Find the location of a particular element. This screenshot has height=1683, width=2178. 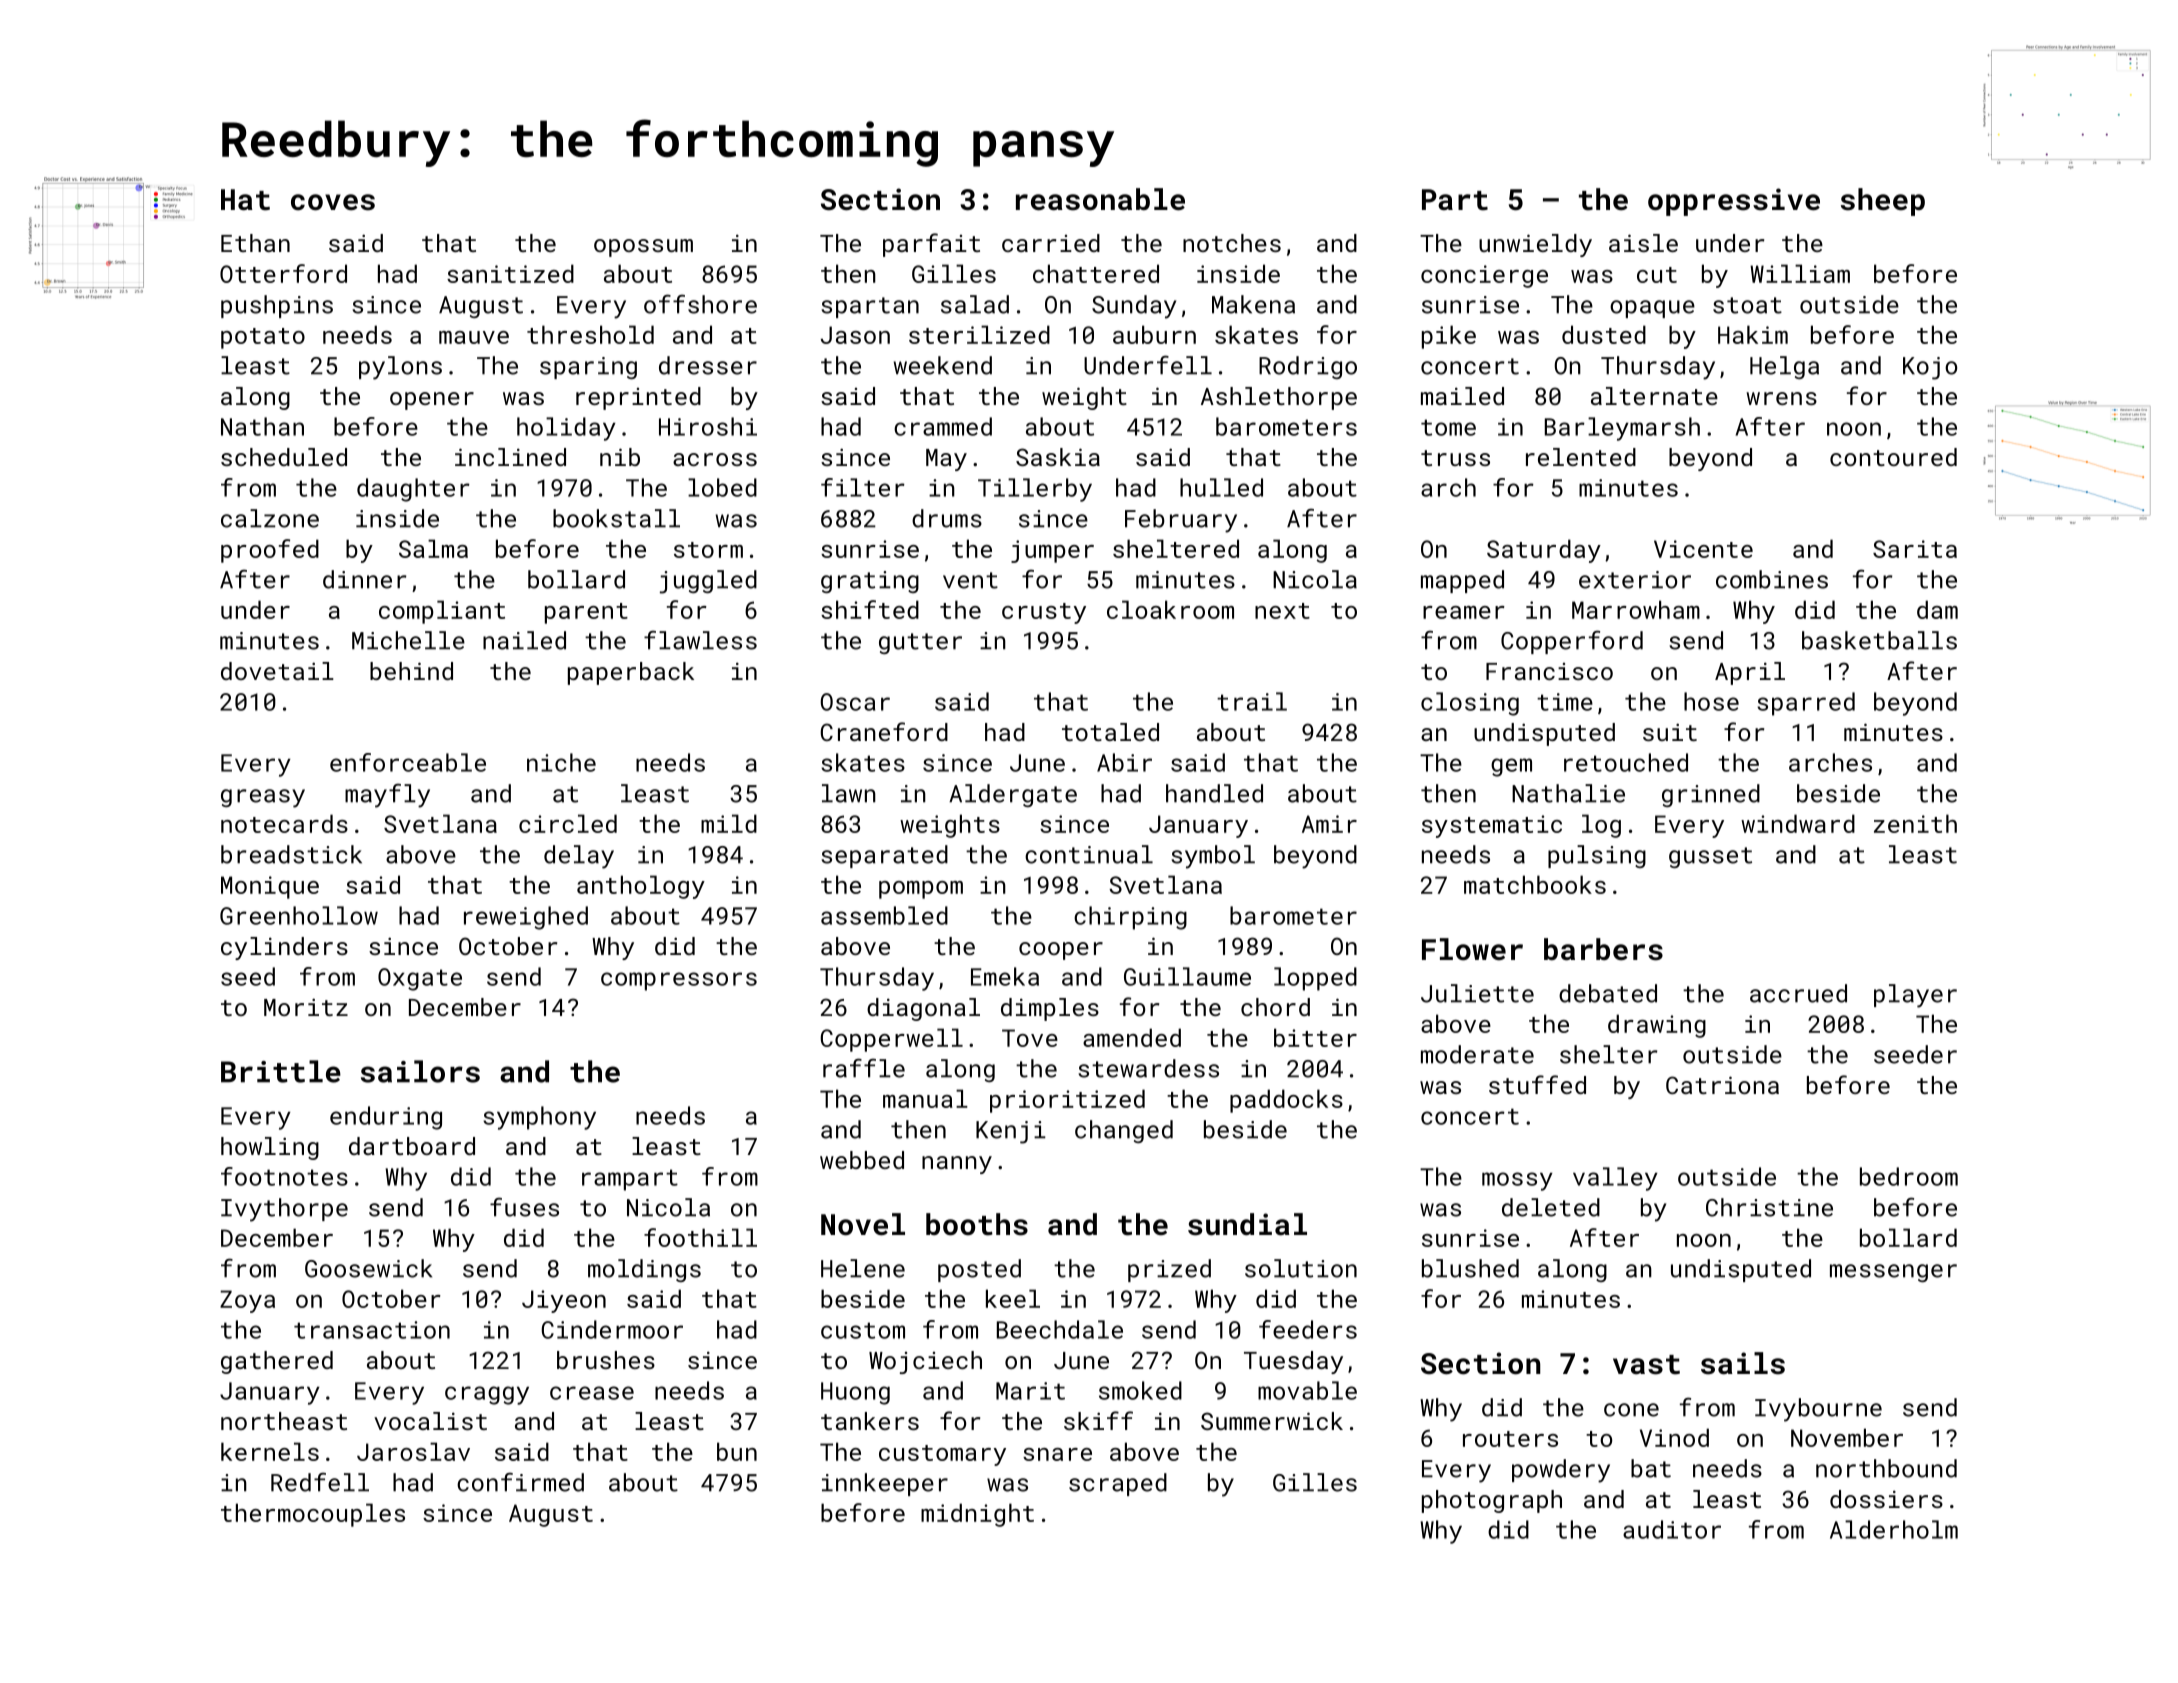

Otterford is located at coordinates (283, 273).
